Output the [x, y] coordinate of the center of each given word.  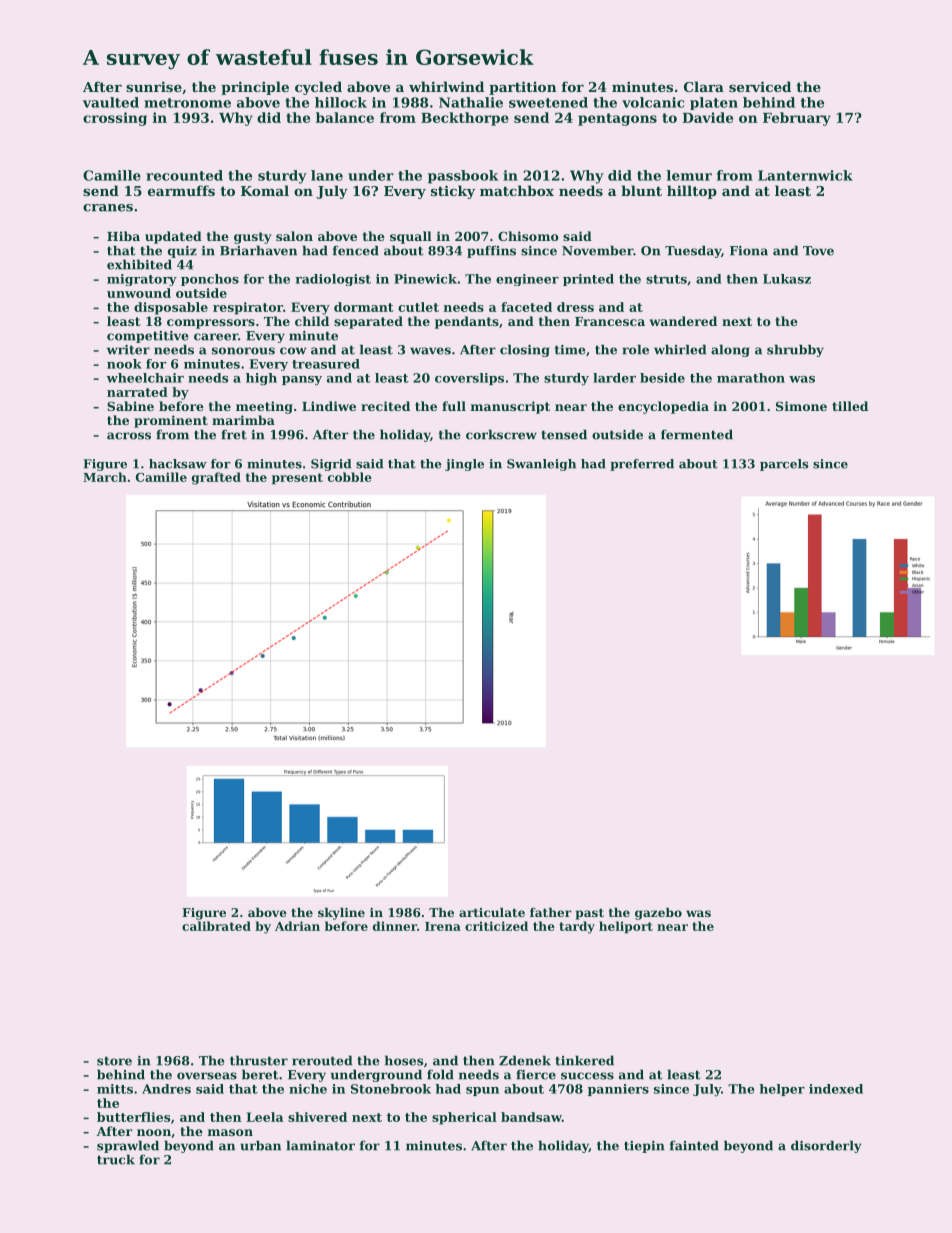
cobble [350, 477]
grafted [216, 478]
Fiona [749, 251]
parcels [784, 465]
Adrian [297, 926]
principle [255, 88]
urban [260, 1145]
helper [782, 1090]
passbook [463, 177]
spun [482, 1091]
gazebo [658, 914]
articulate [492, 912]
